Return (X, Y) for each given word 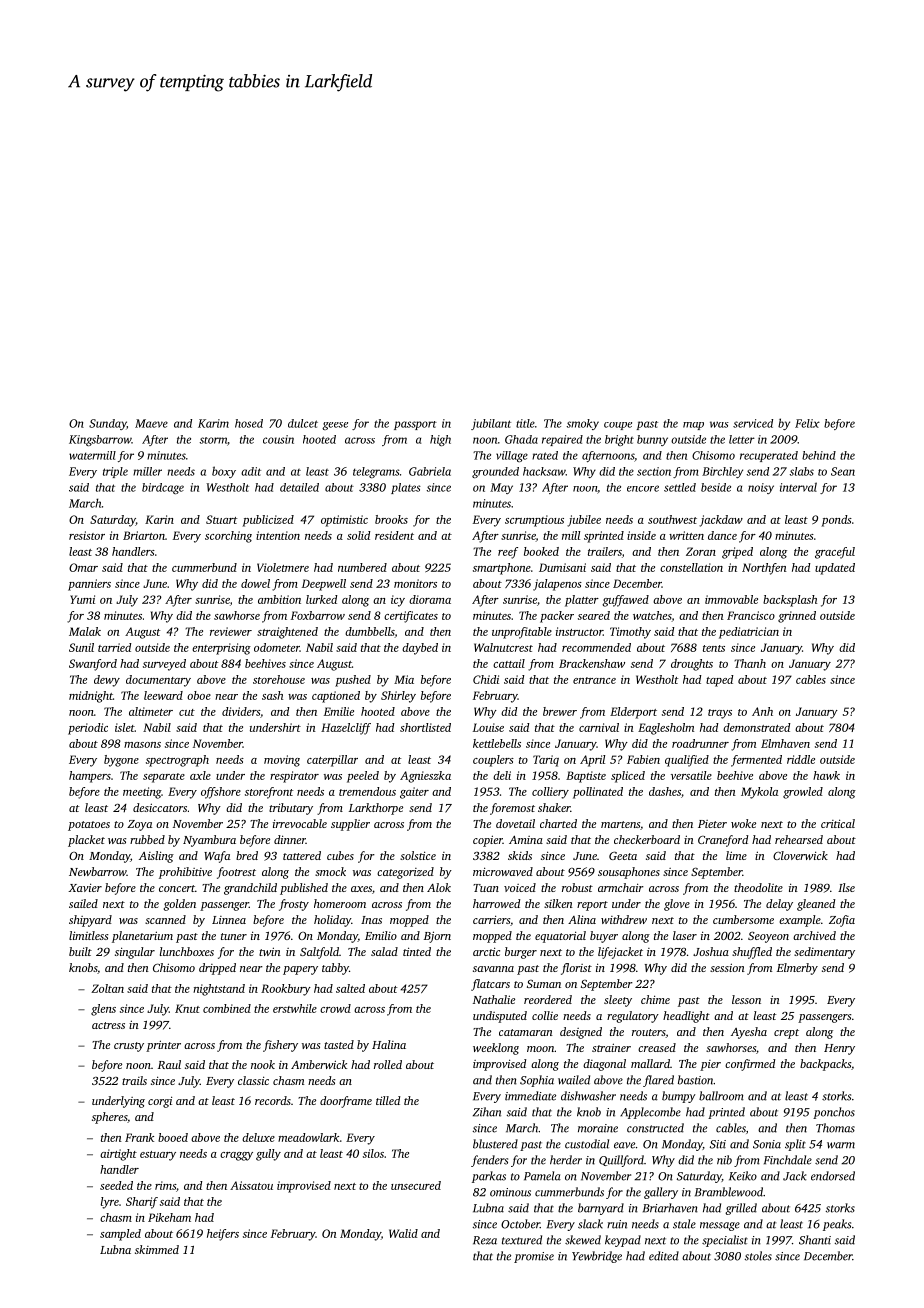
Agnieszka (425, 777)
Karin (159, 519)
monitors (415, 583)
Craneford (723, 841)
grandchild (250, 889)
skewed (583, 1240)
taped (720, 681)
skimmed (157, 1249)
